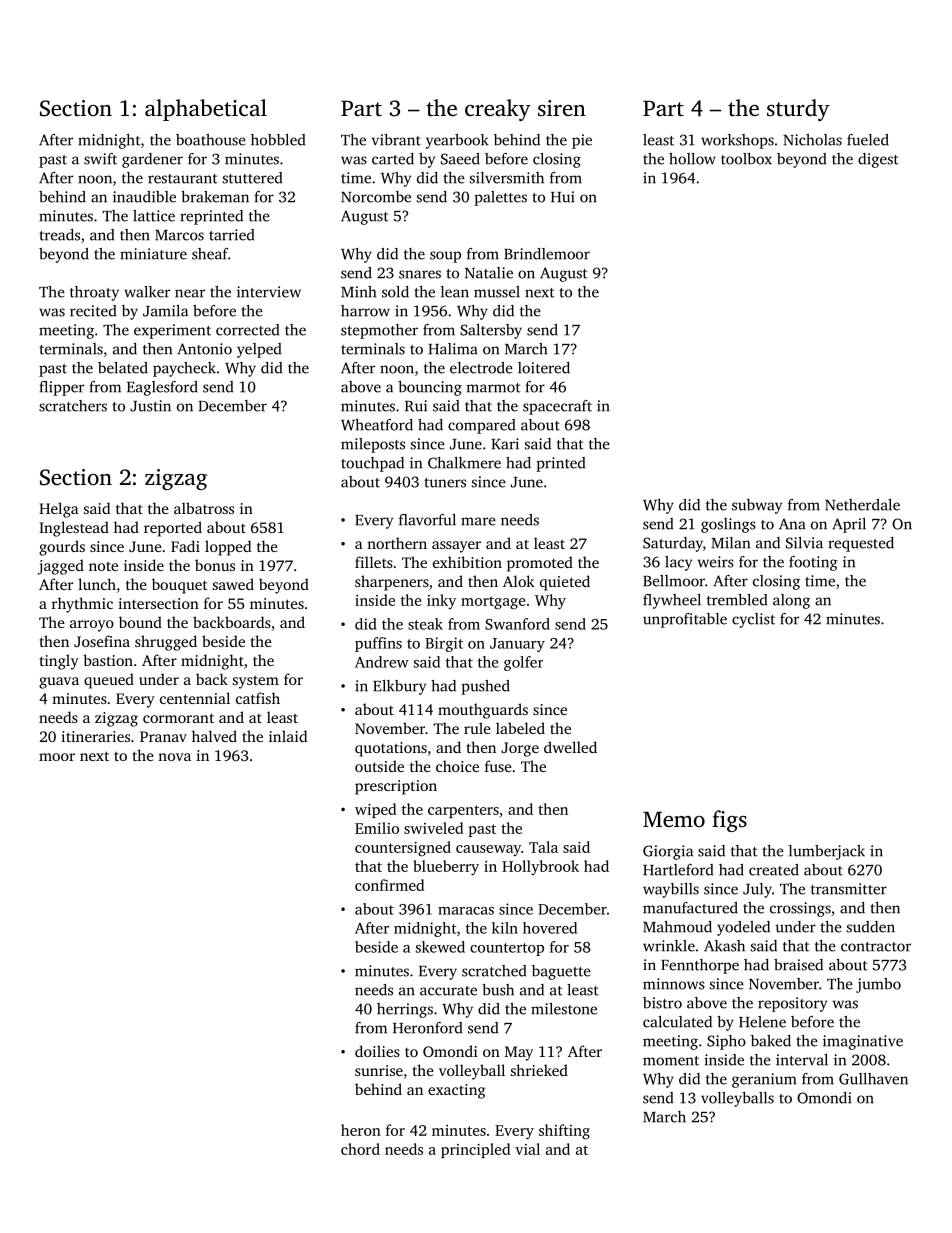 This screenshot has width=952, height=1233. What do you see at coordinates (100, 159) in the screenshot?
I see `swift` at bounding box center [100, 159].
